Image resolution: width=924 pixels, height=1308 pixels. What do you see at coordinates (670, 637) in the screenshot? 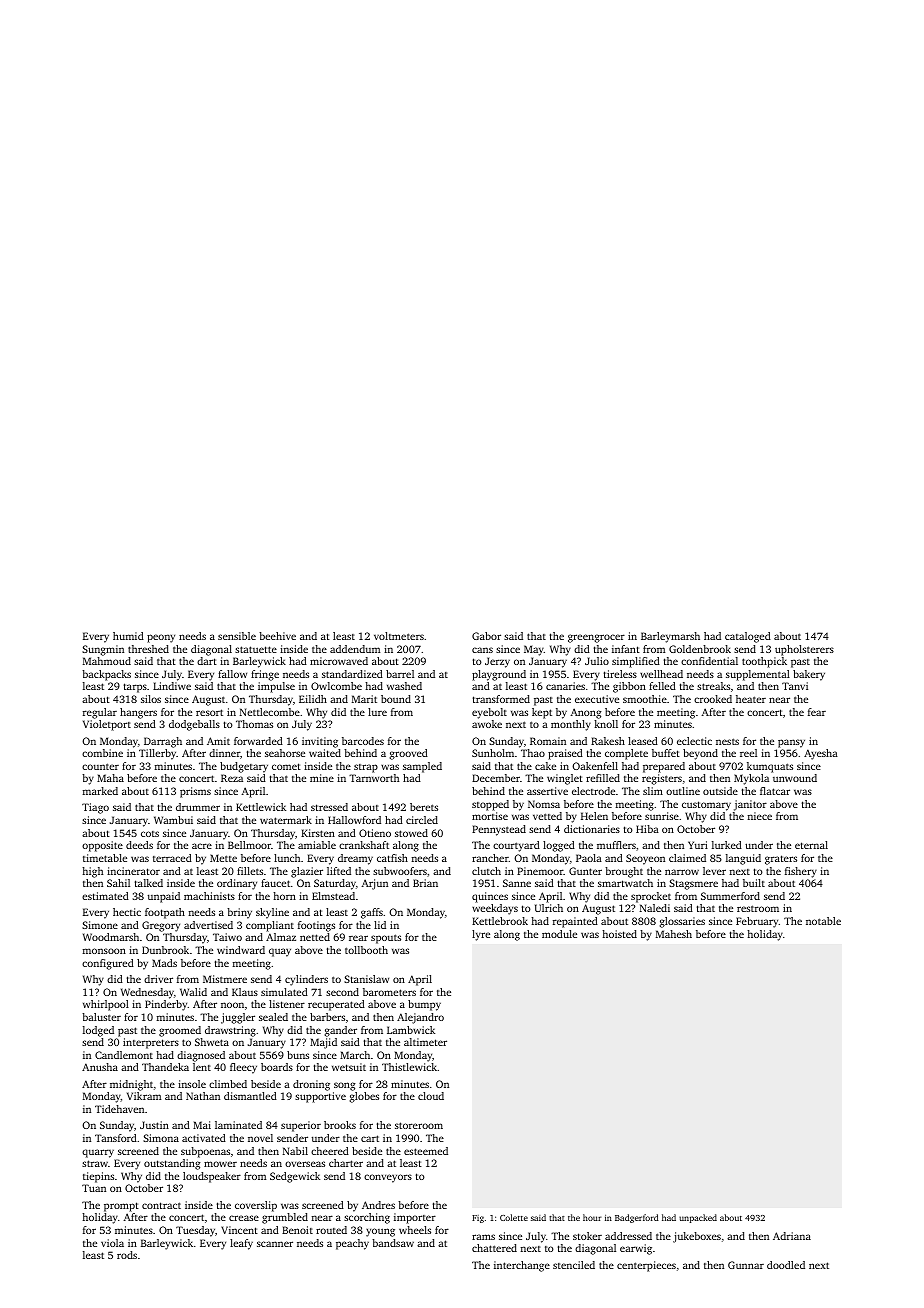
I see `Barleymarsh` at bounding box center [670, 637].
